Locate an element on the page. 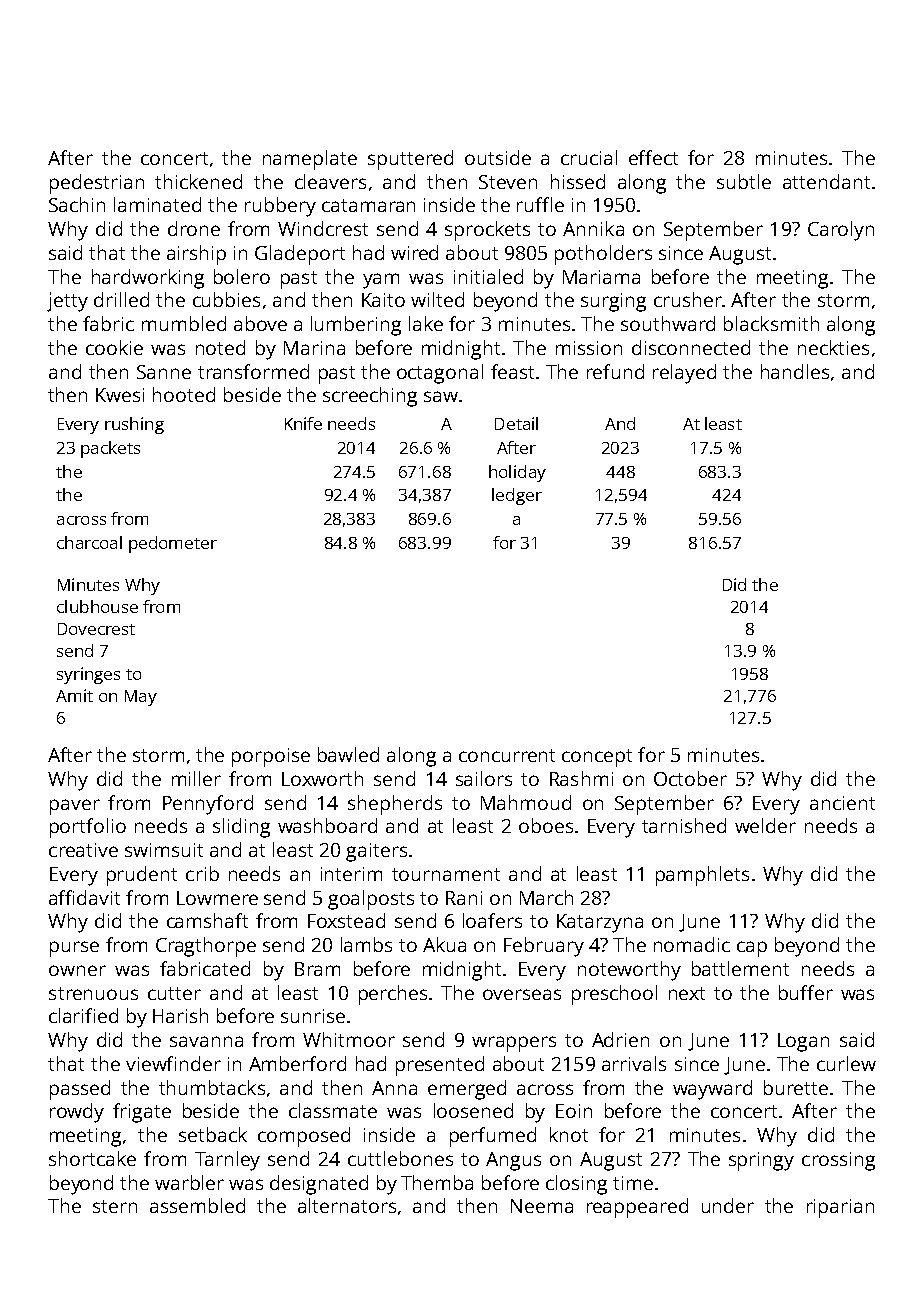 The image size is (924, 1314). ancient is located at coordinates (842, 803).
